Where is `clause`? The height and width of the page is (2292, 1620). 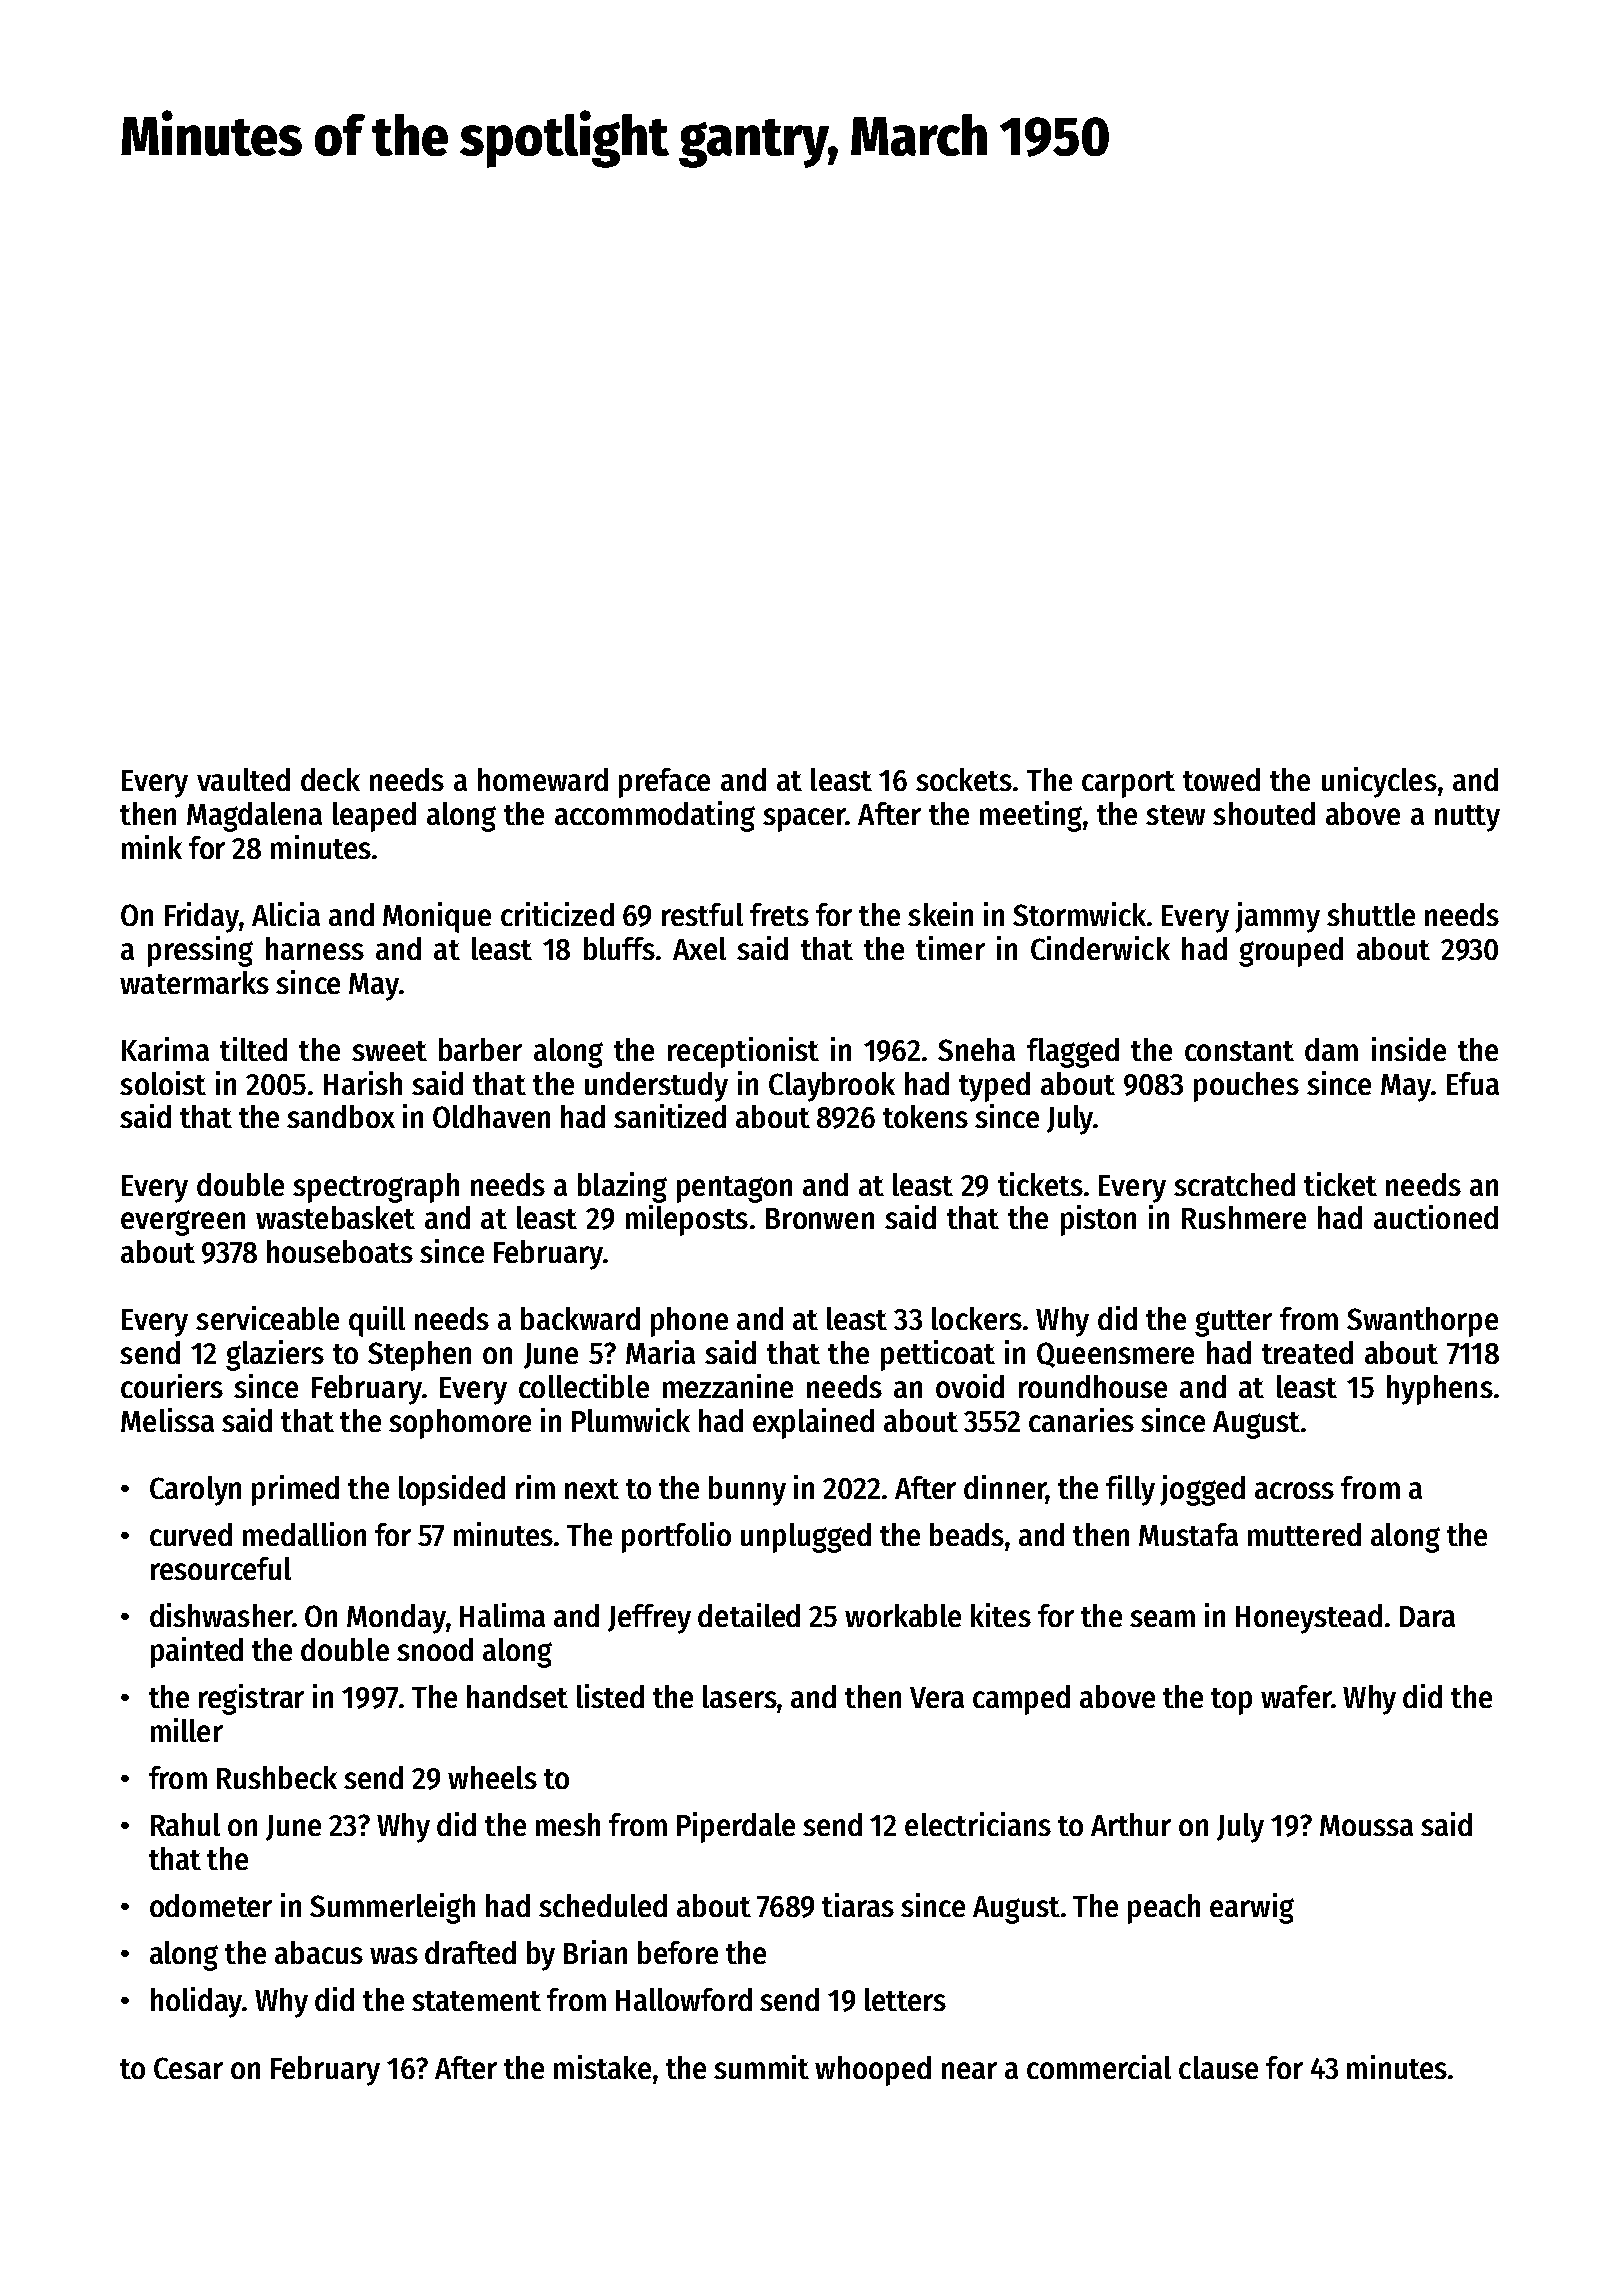 clause is located at coordinates (1218, 2067).
